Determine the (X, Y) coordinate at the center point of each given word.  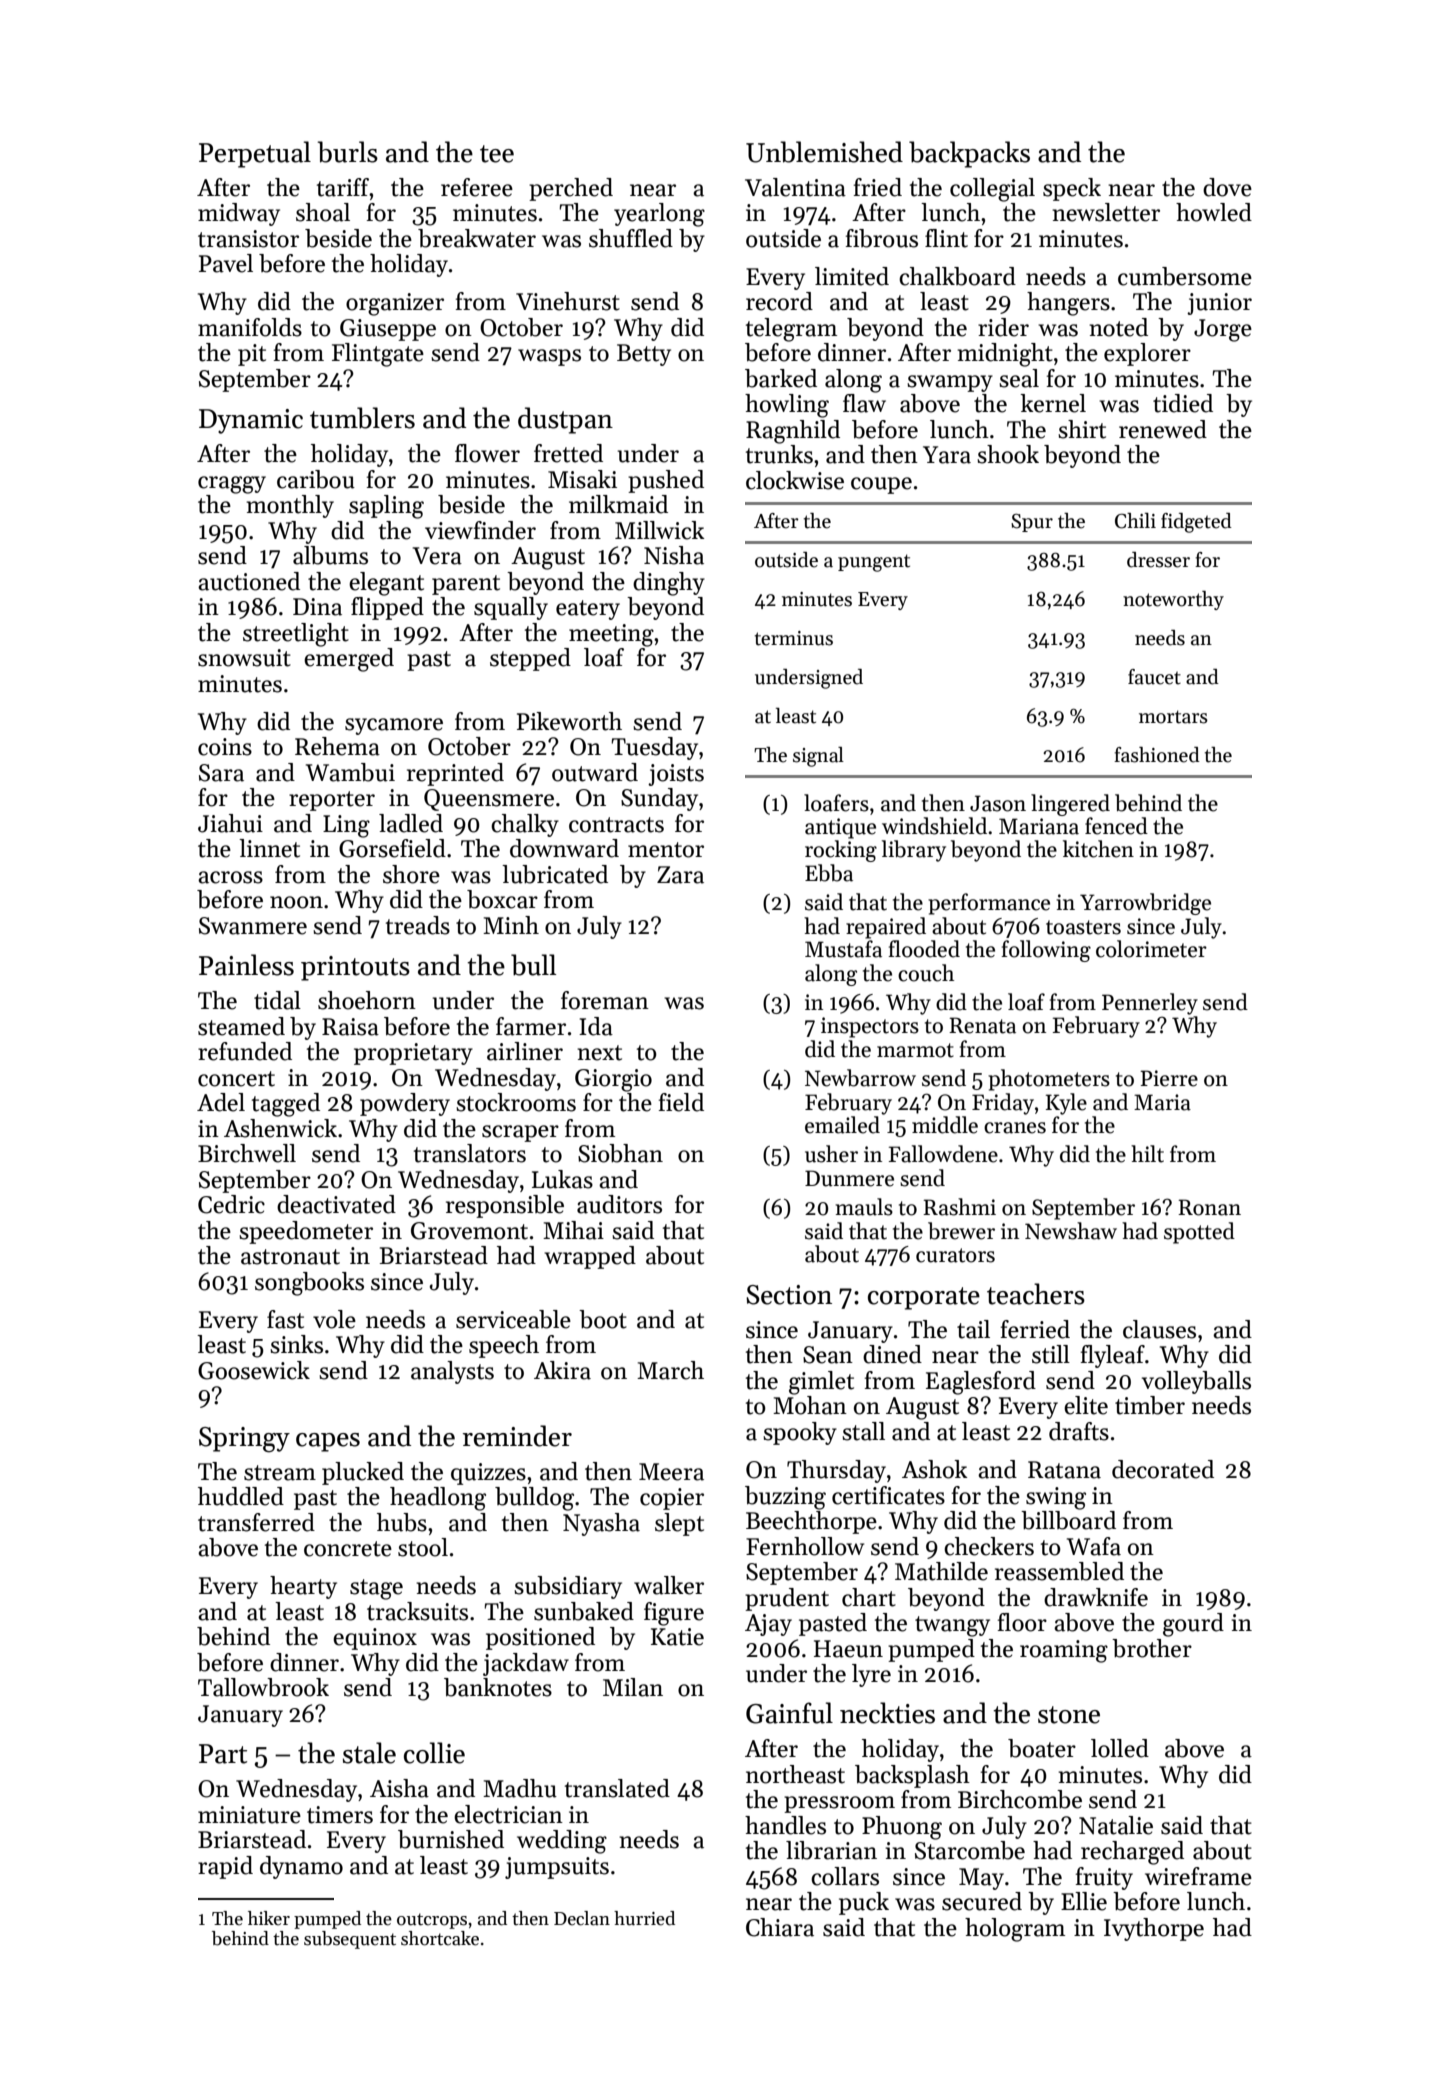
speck (1072, 189)
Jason (998, 803)
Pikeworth (569, 721)
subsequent (350, 1940)
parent (466, 585)
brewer (961, 1231)
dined (892, 1354)
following (1046, 951)
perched (571, 189)
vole (334, 1319)
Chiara (780, 1927)
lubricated (555, 874)
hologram (1015, 1930)
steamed (241, 1026)
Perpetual (255, 154)
